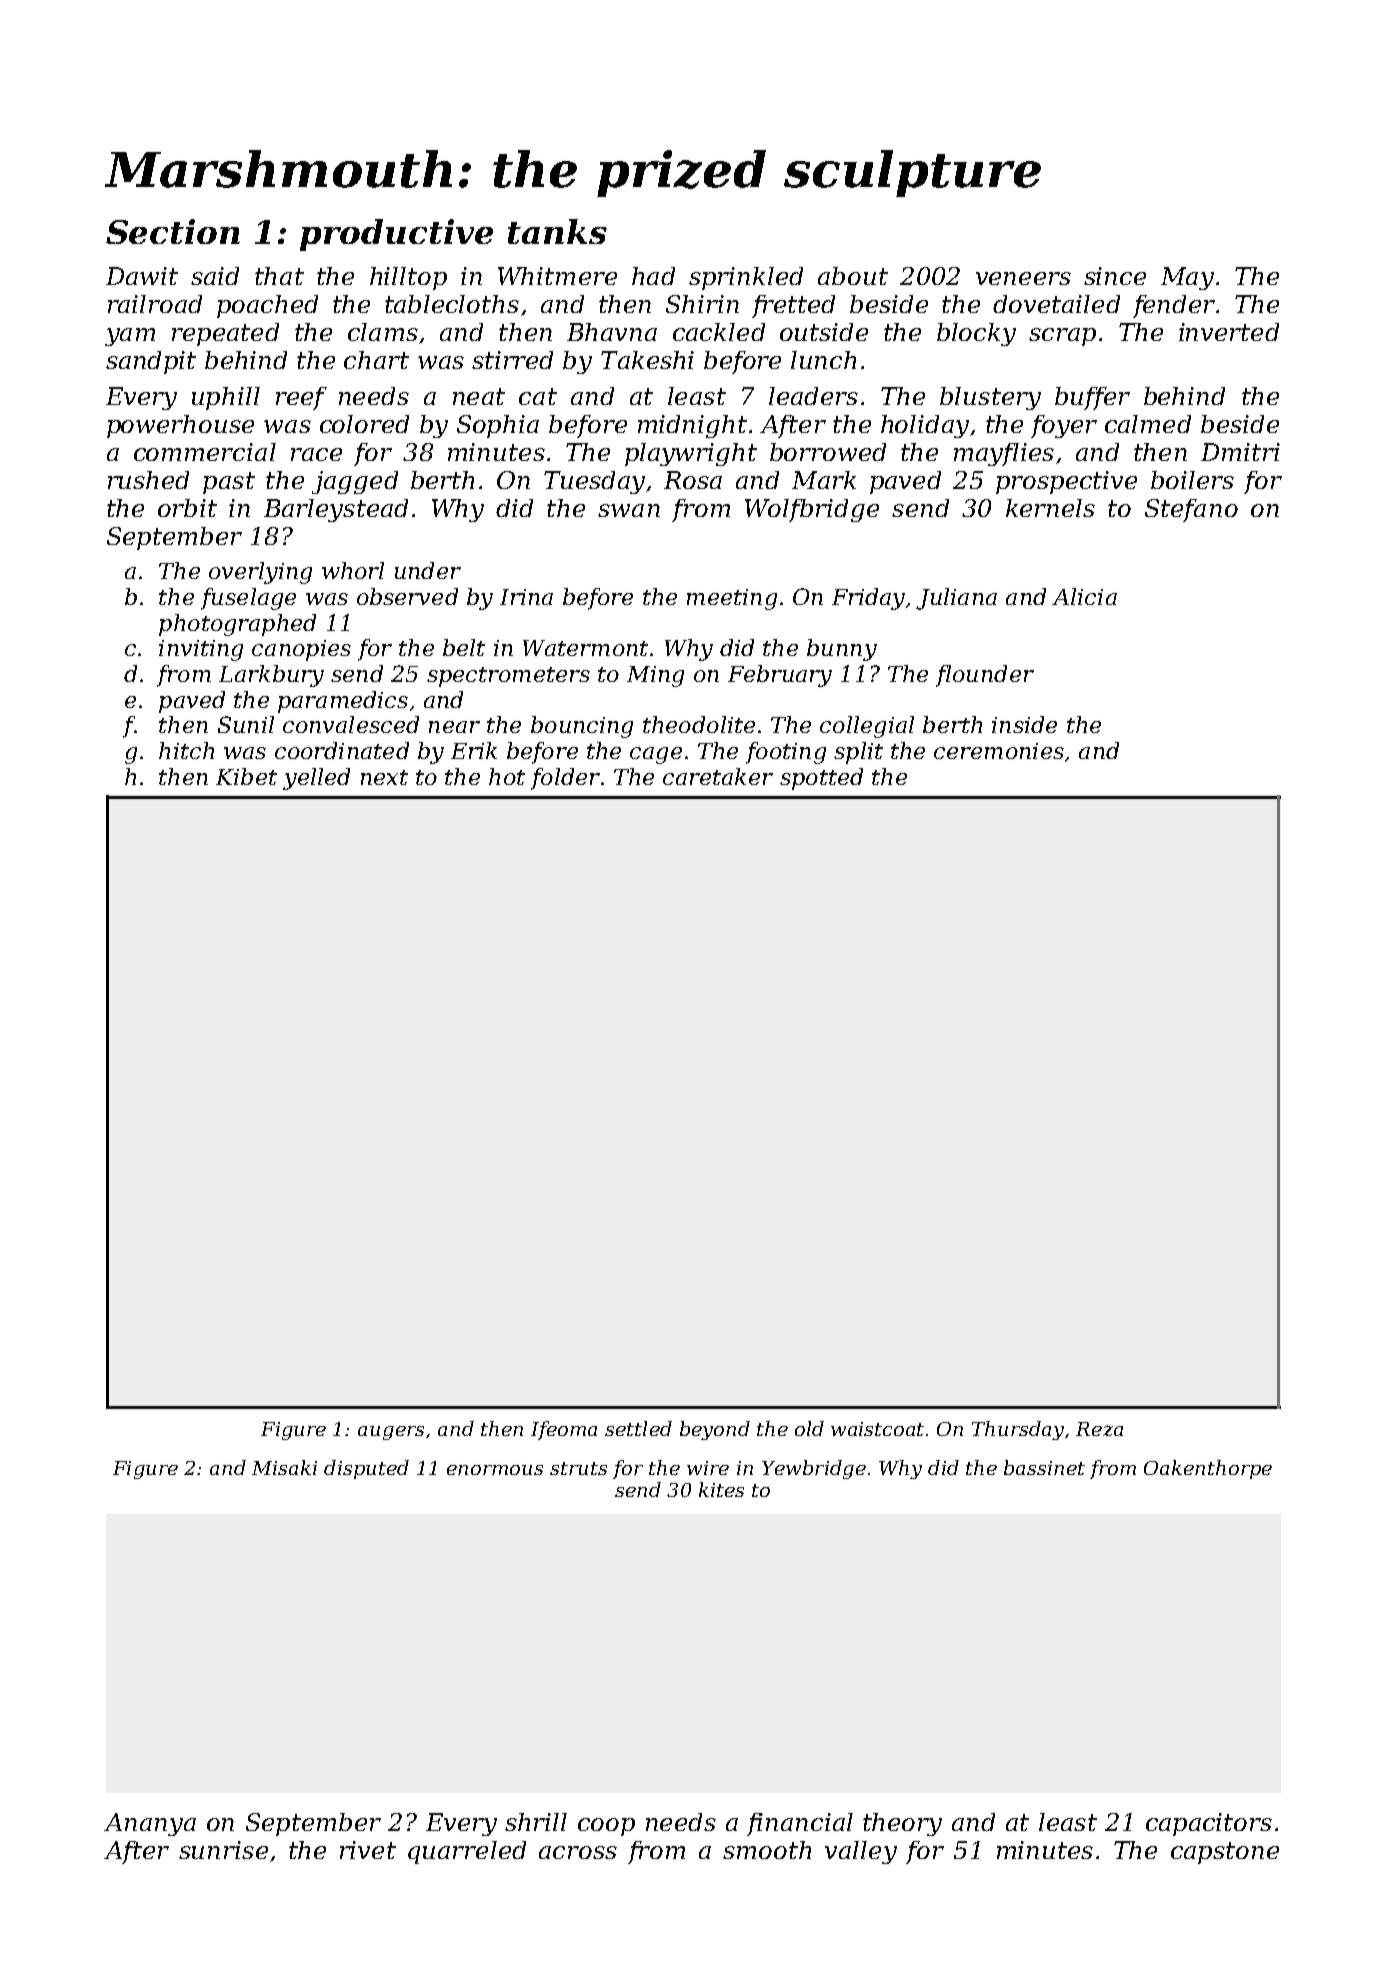  Describe the element at coordinates (692, 426) in the page. I see `midnight` at that location.
